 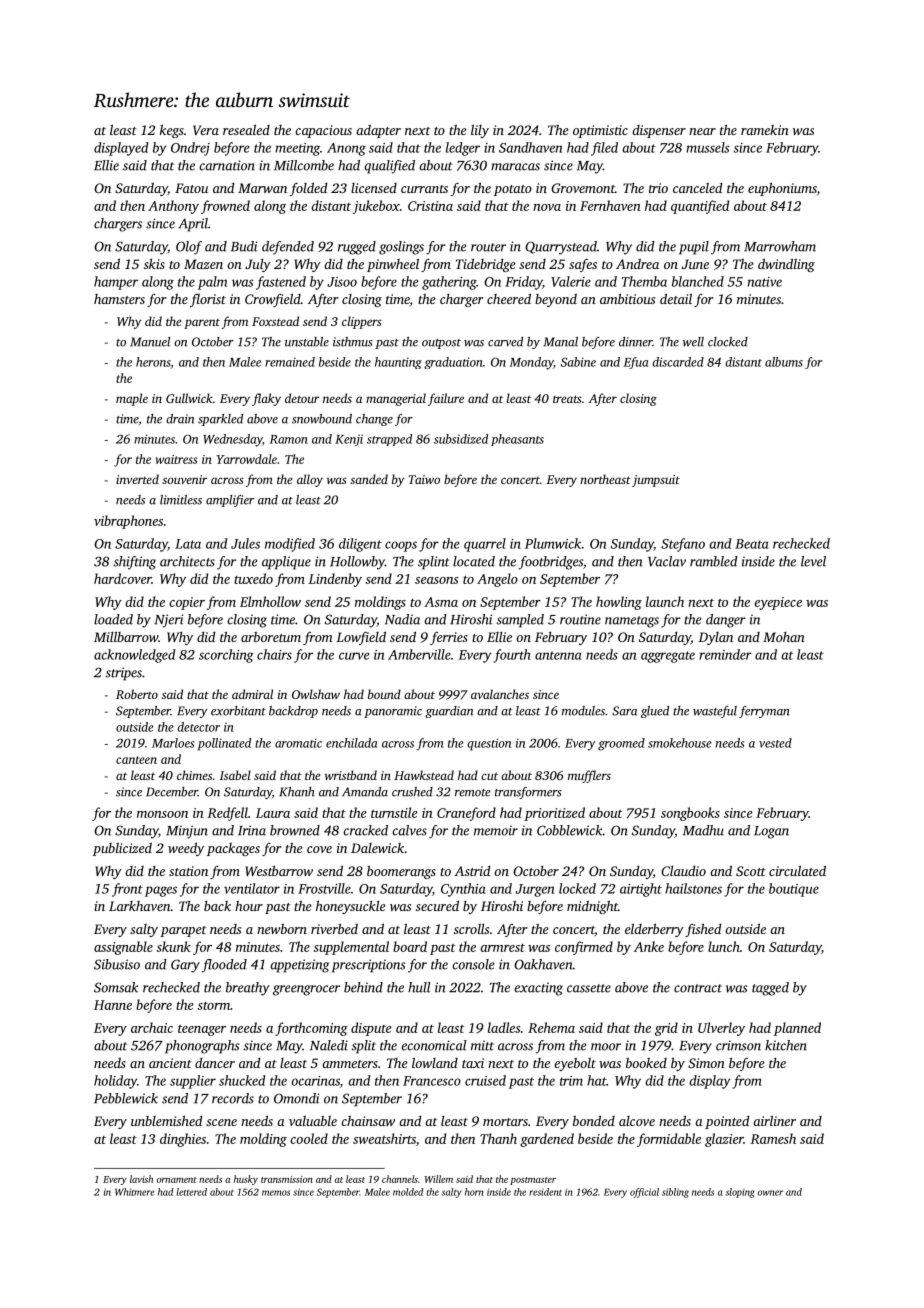 I want to click on mussels, so click(x=708, y=147).
